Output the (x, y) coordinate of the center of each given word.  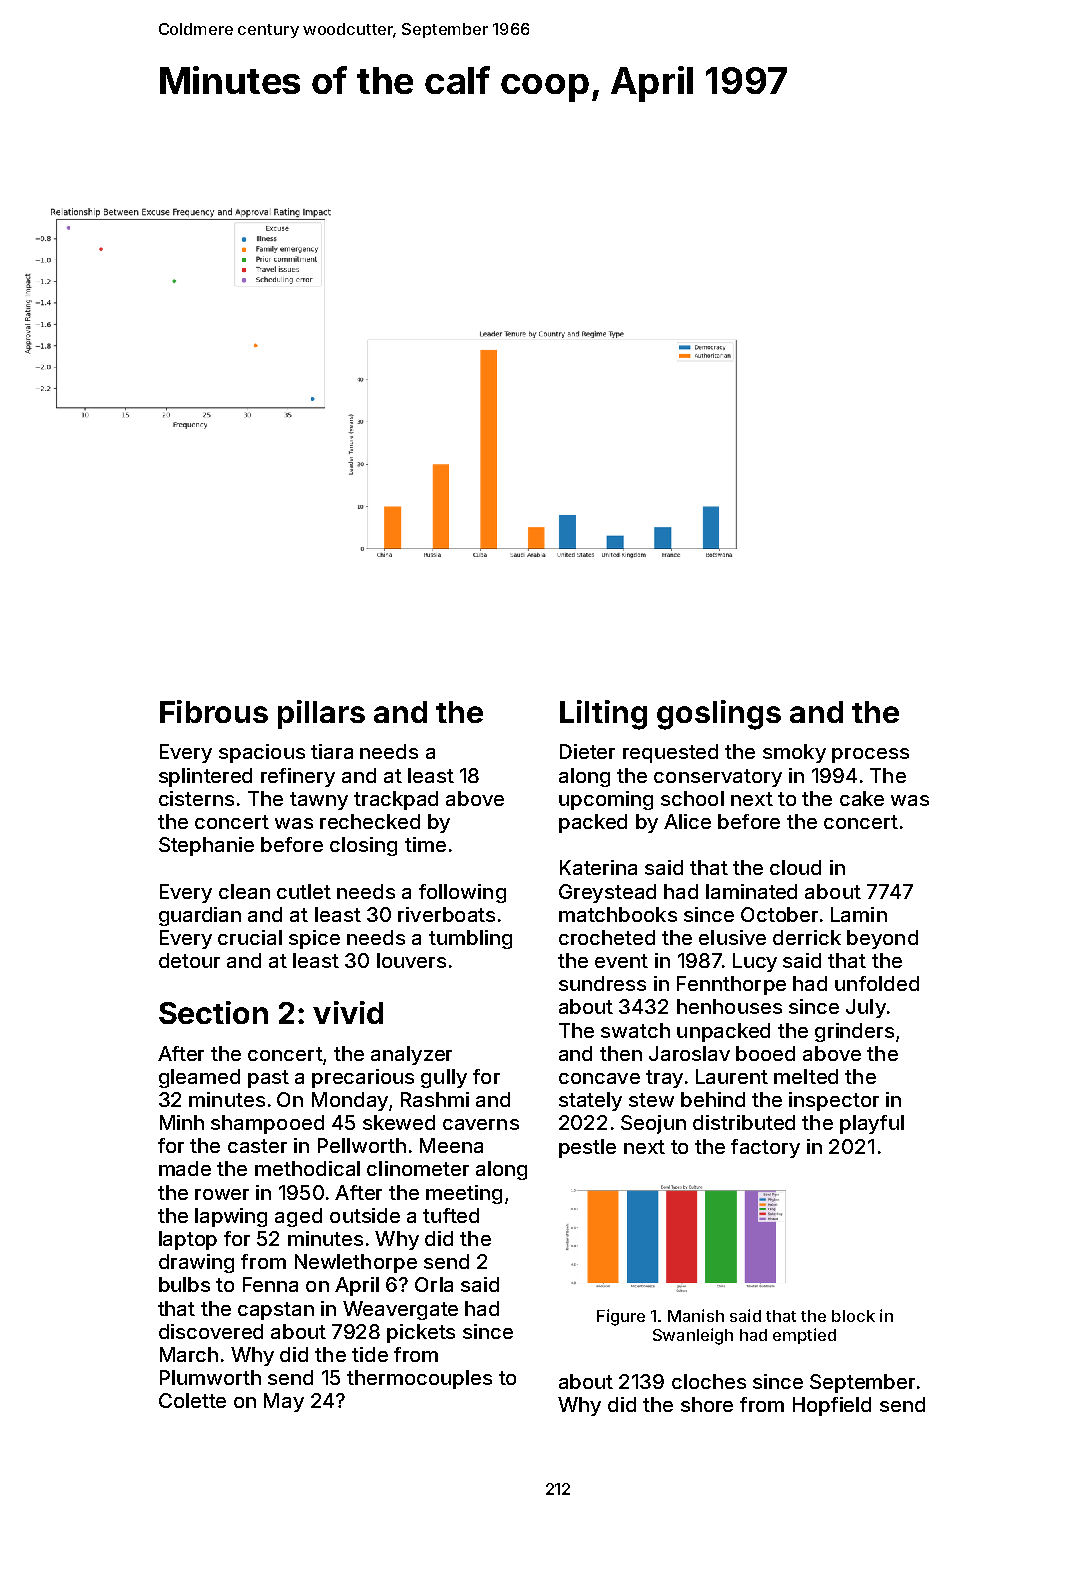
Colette (192, 1400)
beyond (882, 939)
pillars (321, 714)
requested (670, 753)
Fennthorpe (731, 985)
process (870, 755)
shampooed (267, 1124)
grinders (854, 1032)
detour (189, 960)
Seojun (653, 1124)
